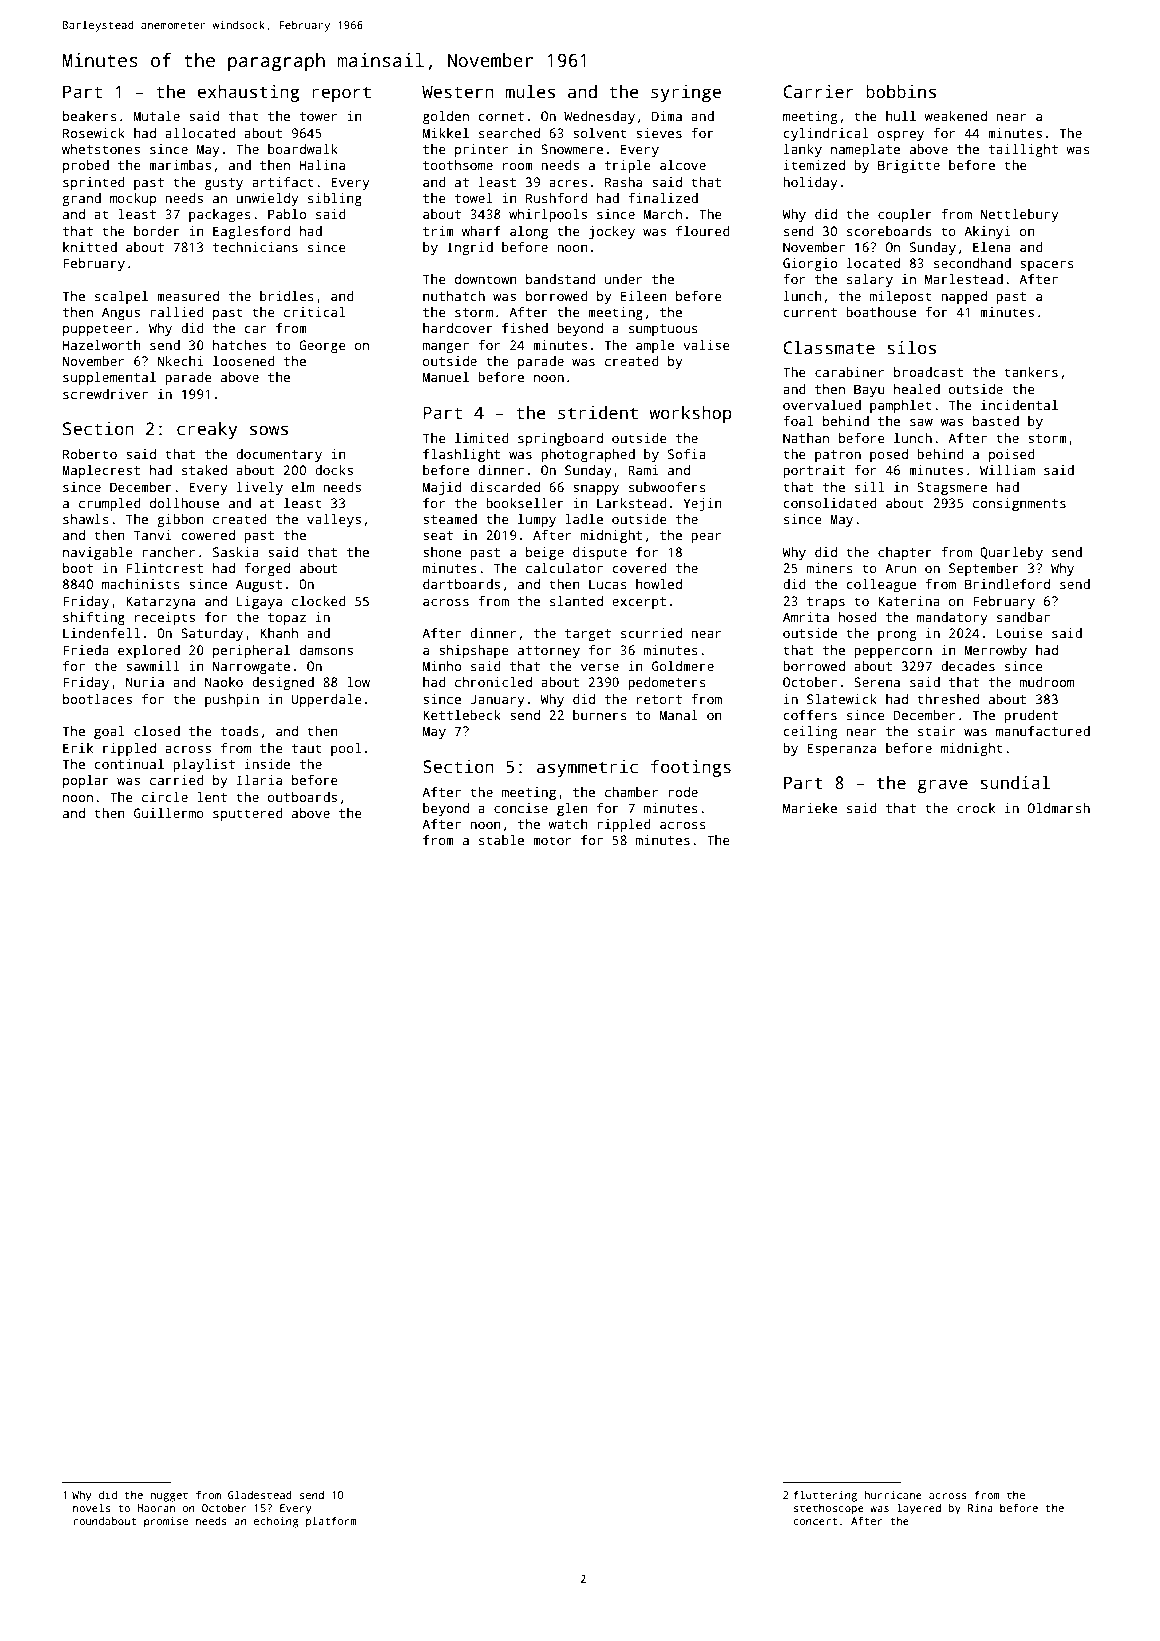 The image size is (1160, 1641). I want to click on beakers, so click(90, 116).
